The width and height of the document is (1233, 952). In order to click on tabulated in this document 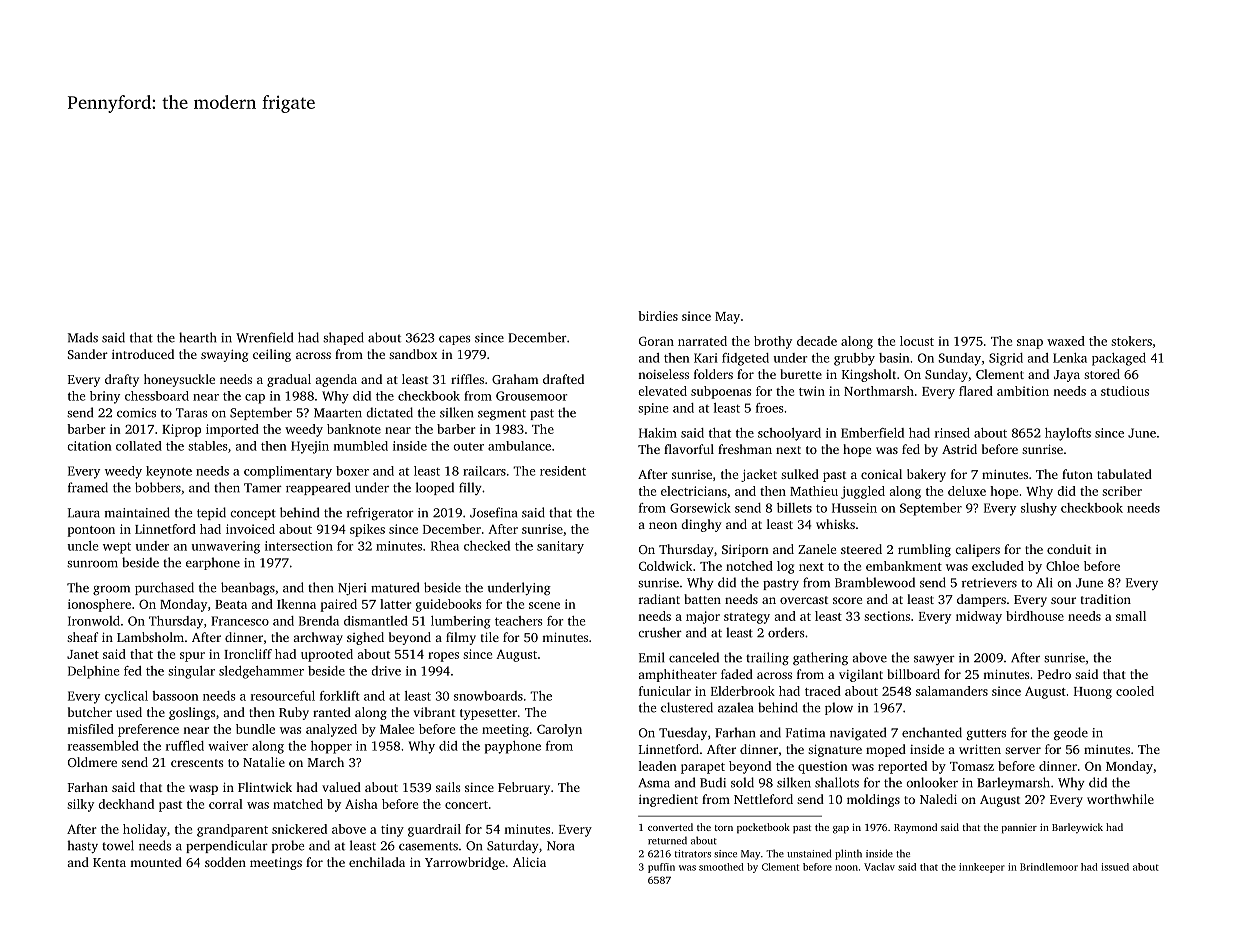, I will do `click(1124, 474)`.
